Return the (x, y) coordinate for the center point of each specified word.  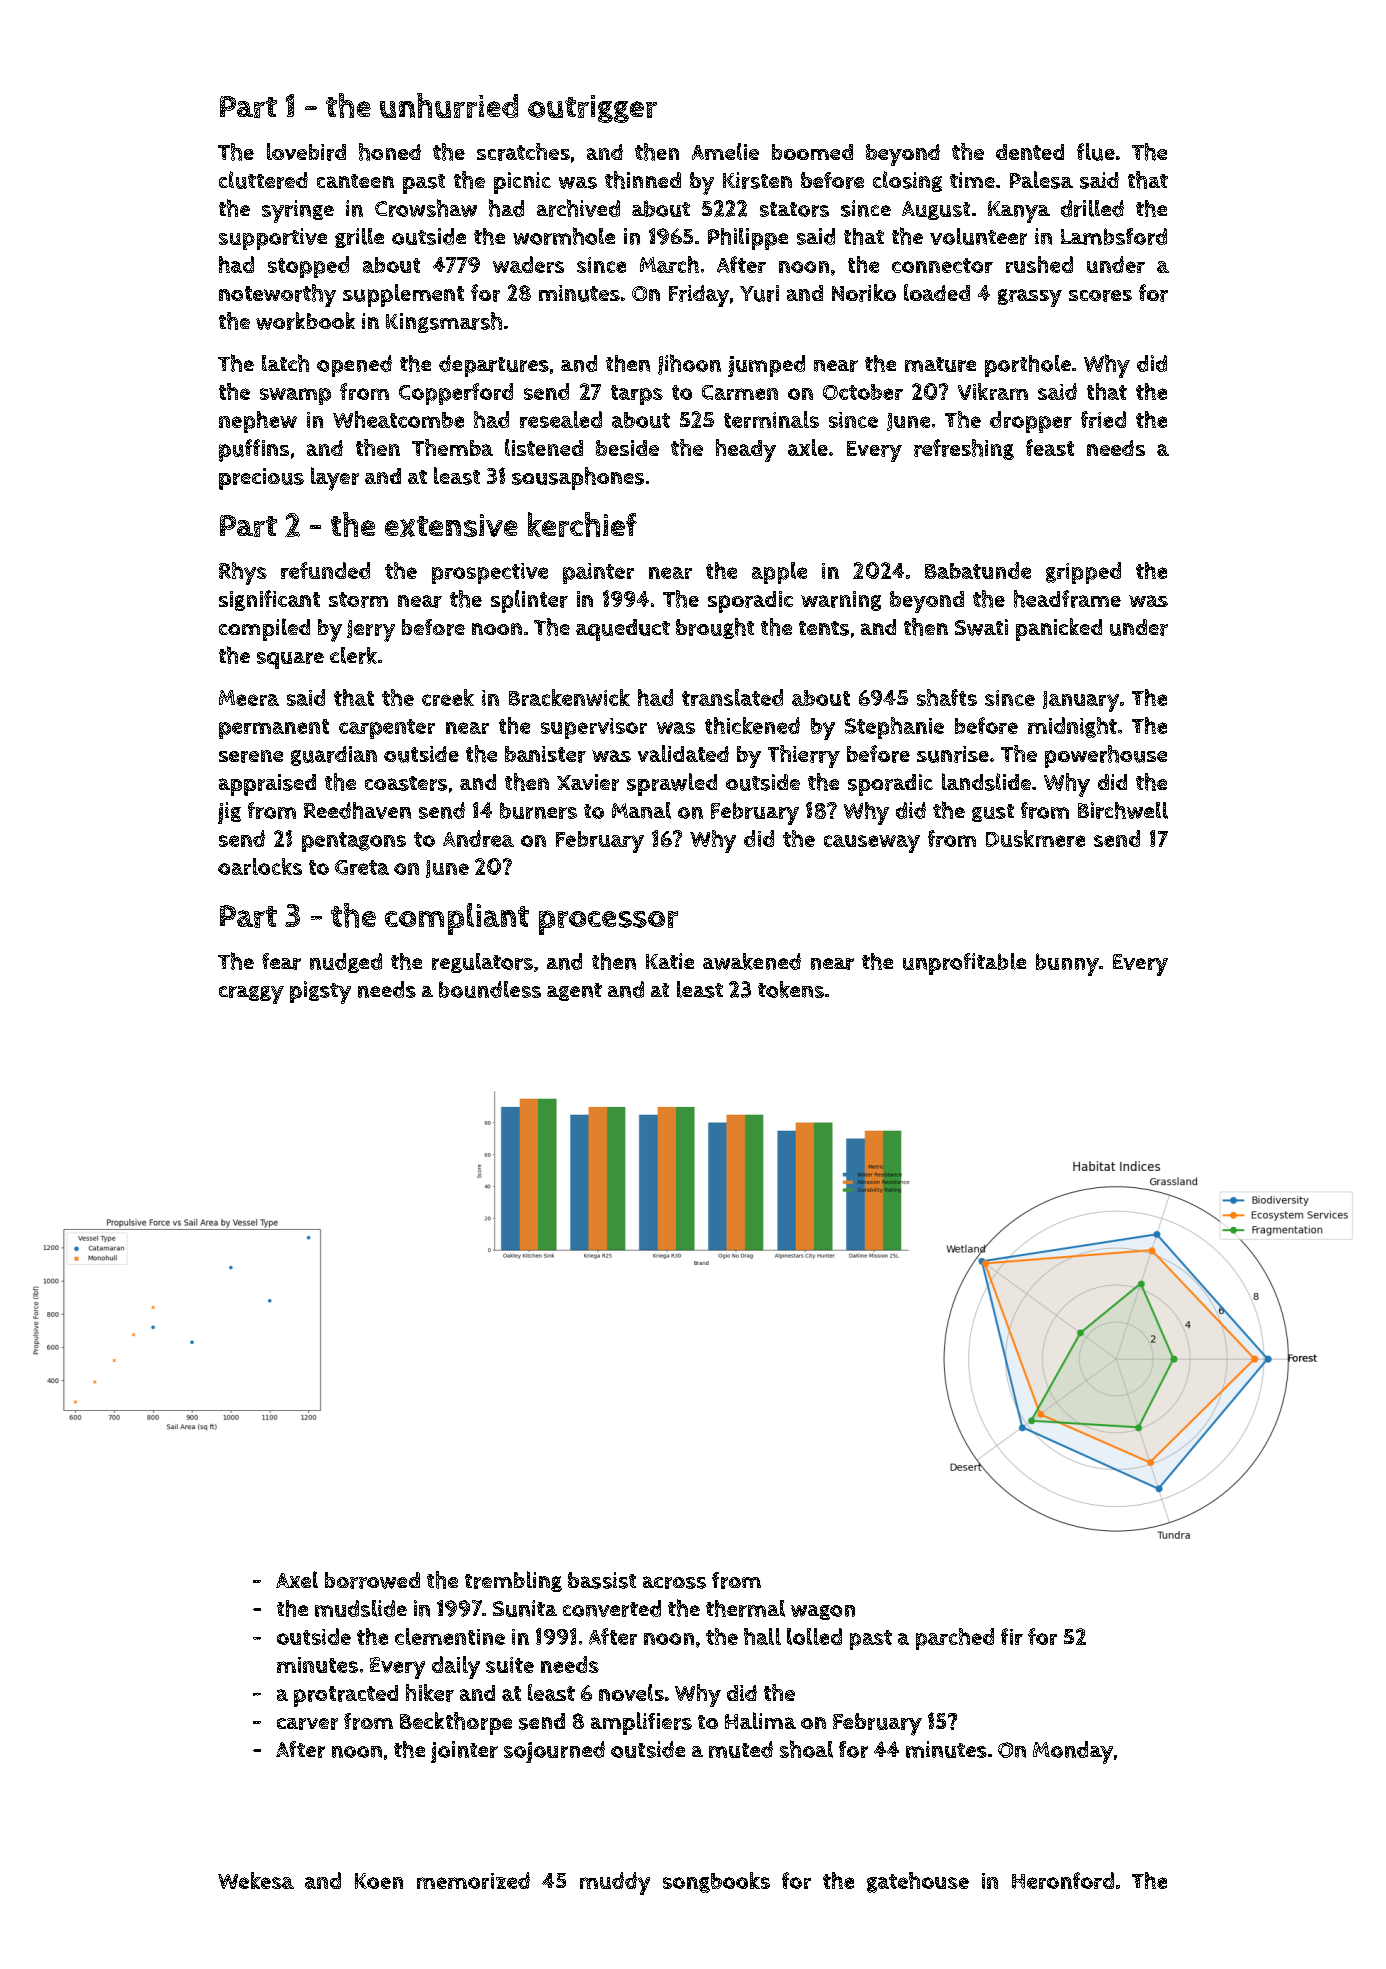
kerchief (582, 524)
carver (307, 1724)
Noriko (864, 293)
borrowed (372, 1580)
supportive (273, 239)
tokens (791, 989)
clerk (353, 655)
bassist (602, 1580)
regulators (482, 963)
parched (955, 1639)
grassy (1030, 298)
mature (940, 364)
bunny (1067, 964)
